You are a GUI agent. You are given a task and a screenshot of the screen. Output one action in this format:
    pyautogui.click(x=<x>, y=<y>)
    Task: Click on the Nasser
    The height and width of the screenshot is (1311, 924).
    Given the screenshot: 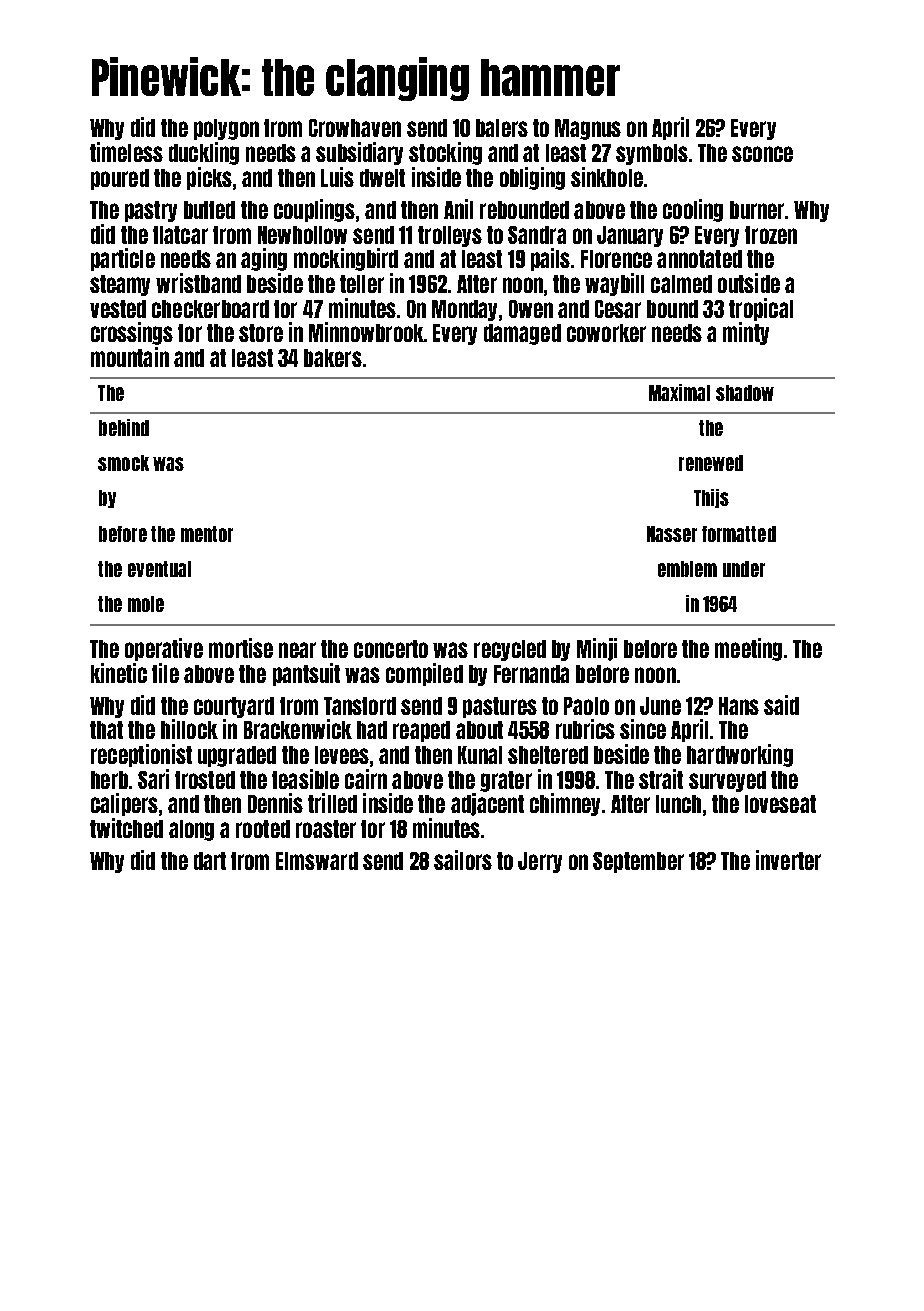 What is the action you would take?
    pyautogui.click(x=672, y=534)
